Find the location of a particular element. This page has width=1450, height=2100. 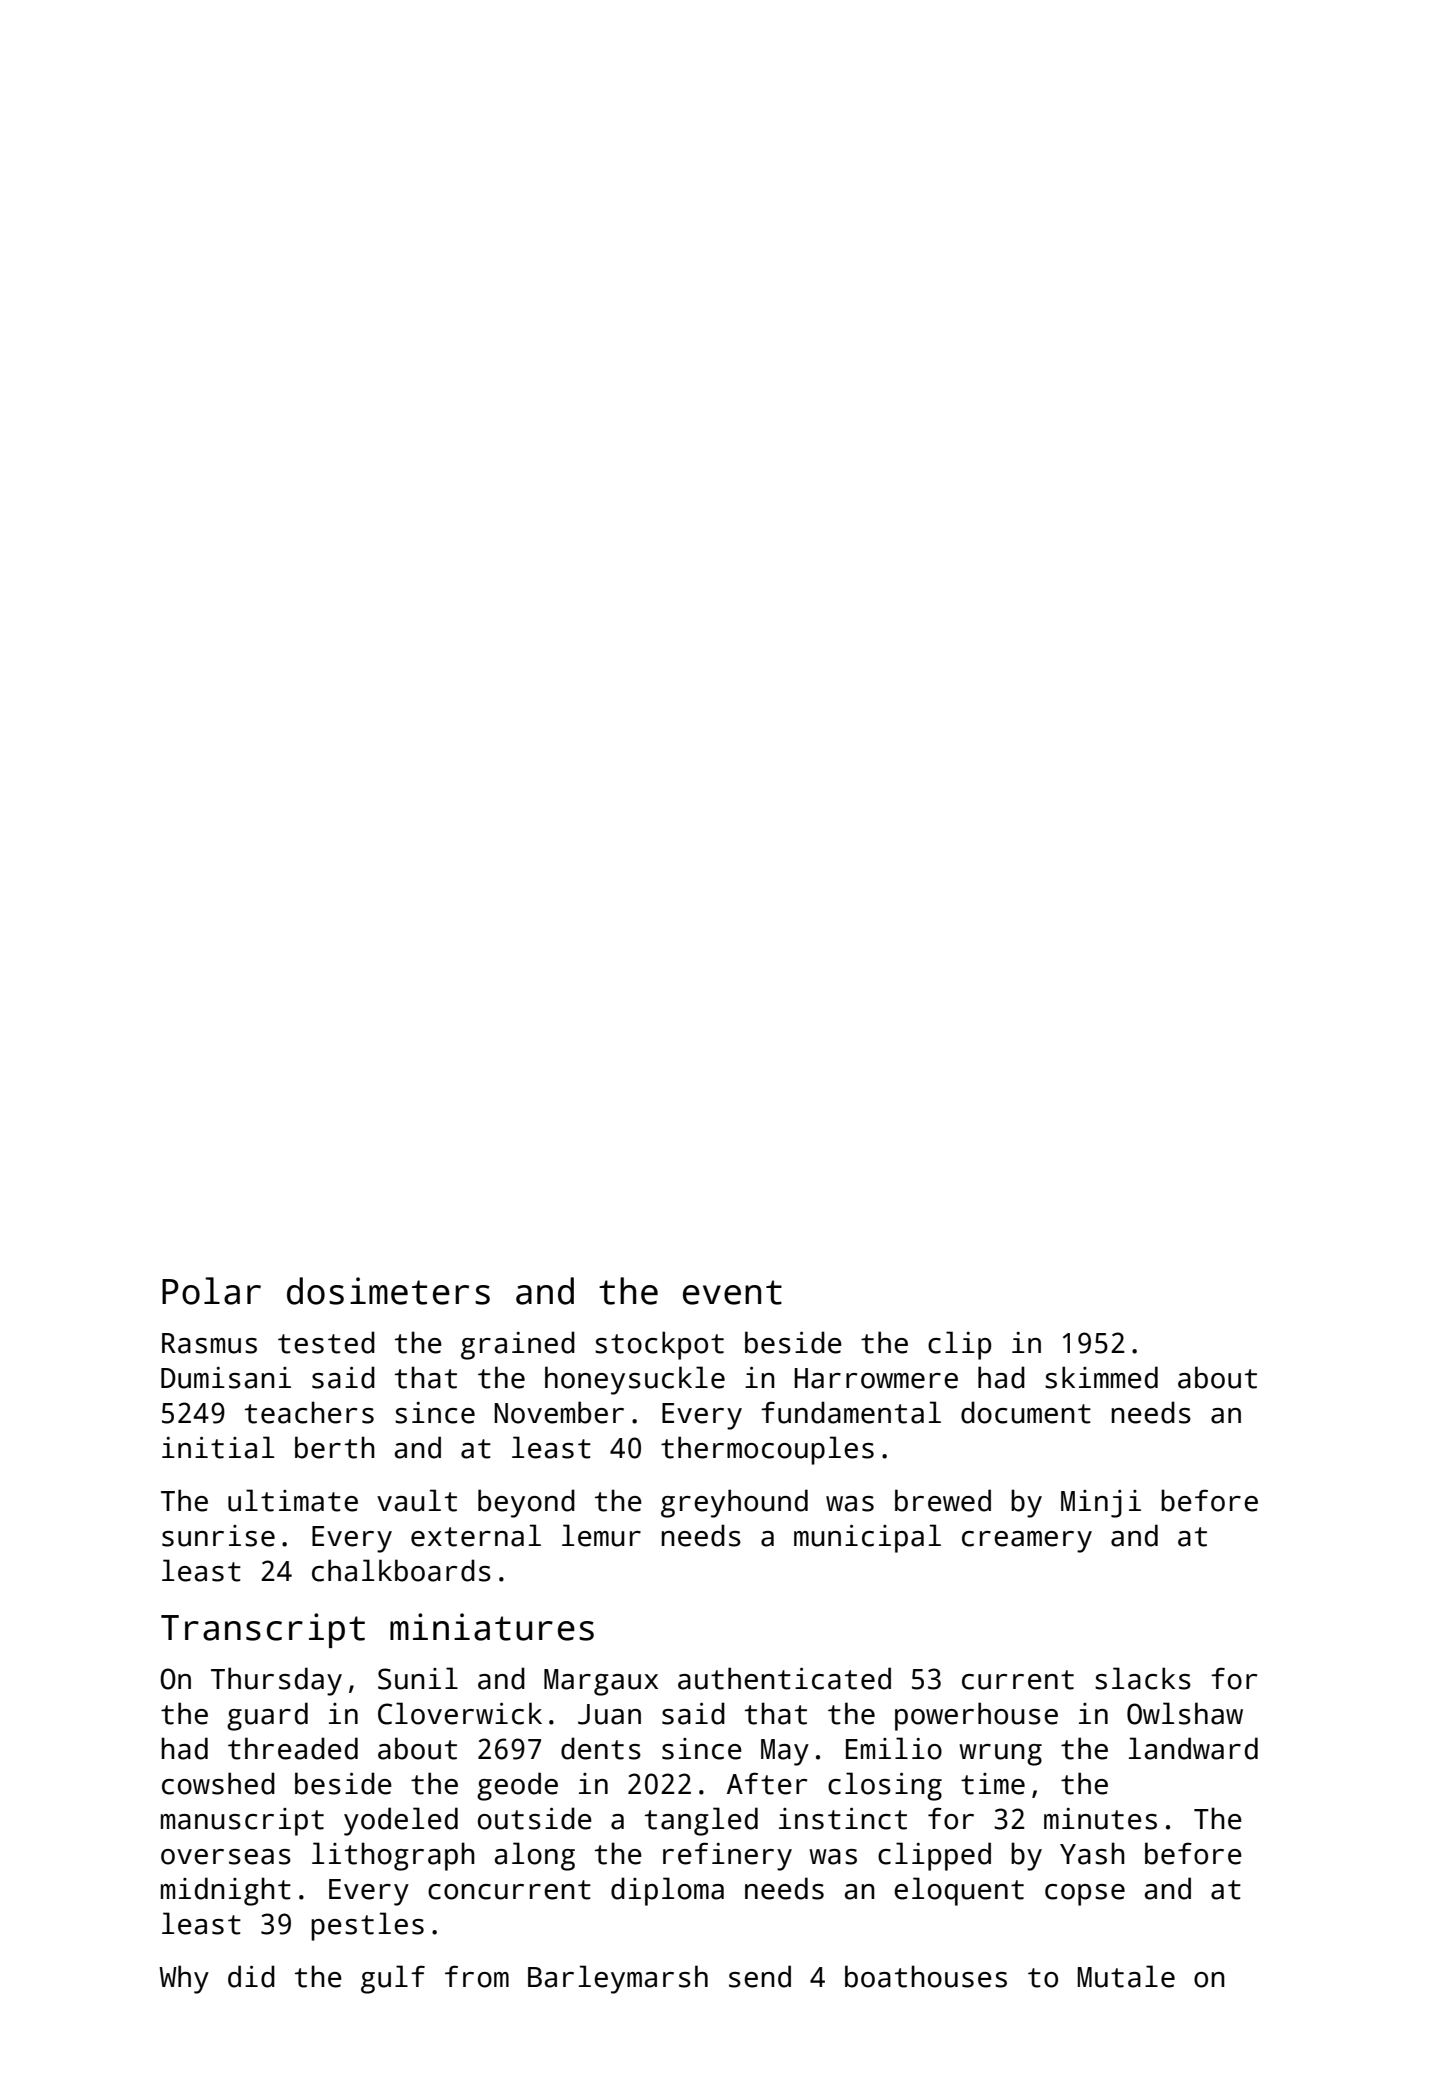

event is located at coordinates (732, 1292).
